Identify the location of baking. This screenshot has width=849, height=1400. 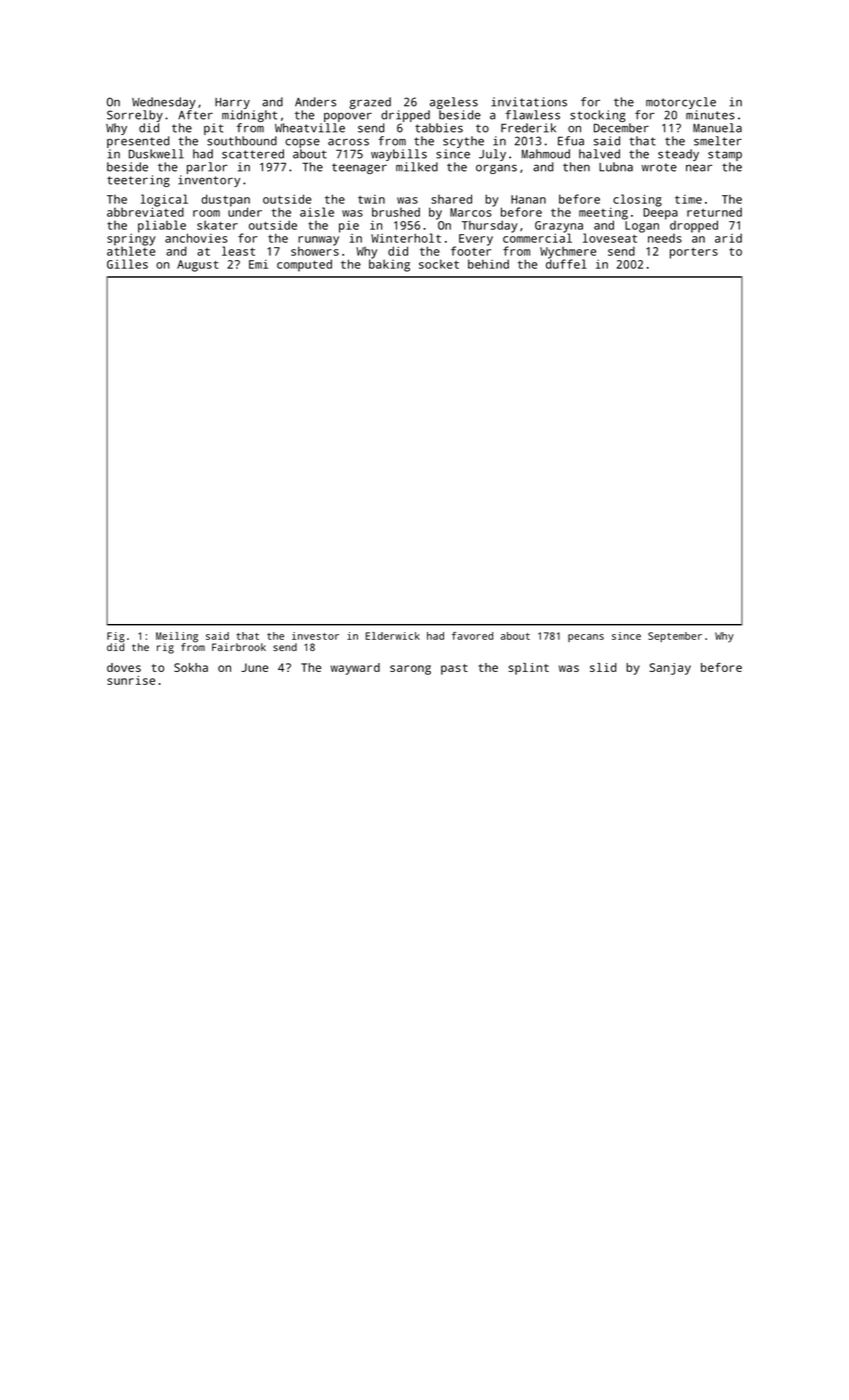
(389, 265).
